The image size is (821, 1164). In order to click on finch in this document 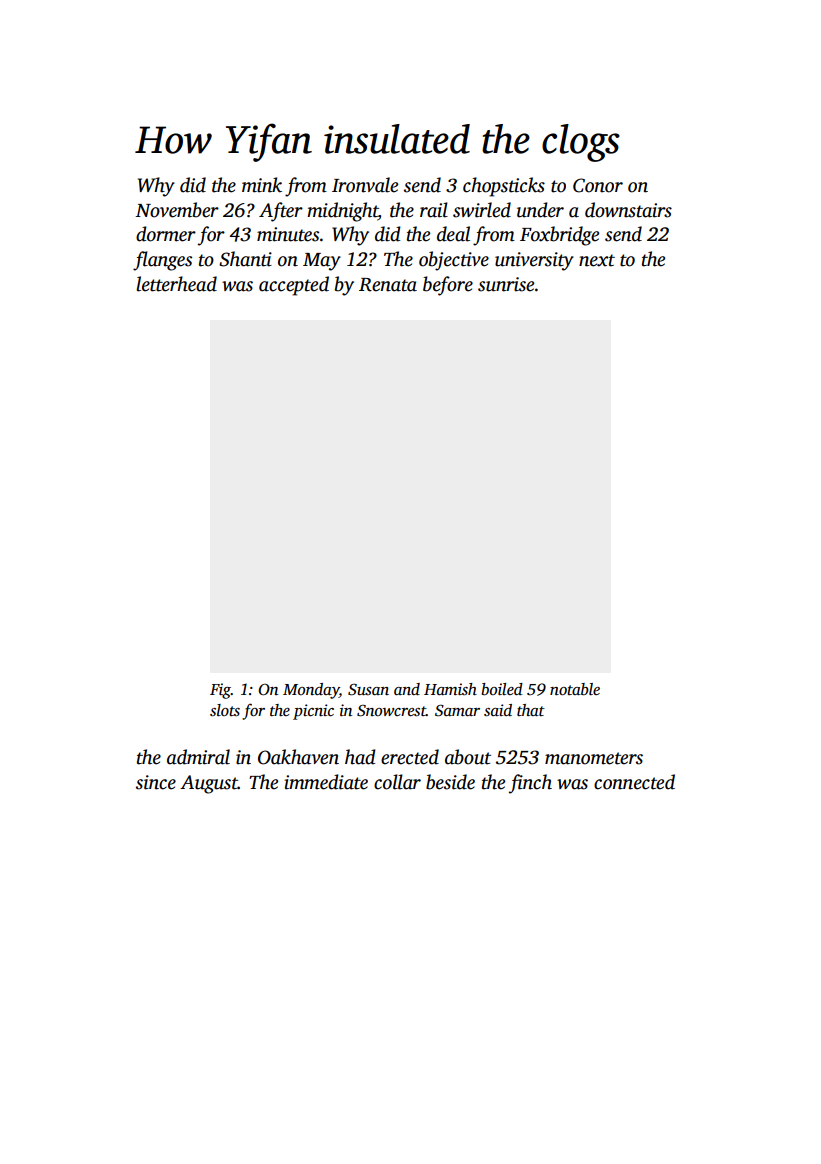, I will do `click(530, 784)`.
